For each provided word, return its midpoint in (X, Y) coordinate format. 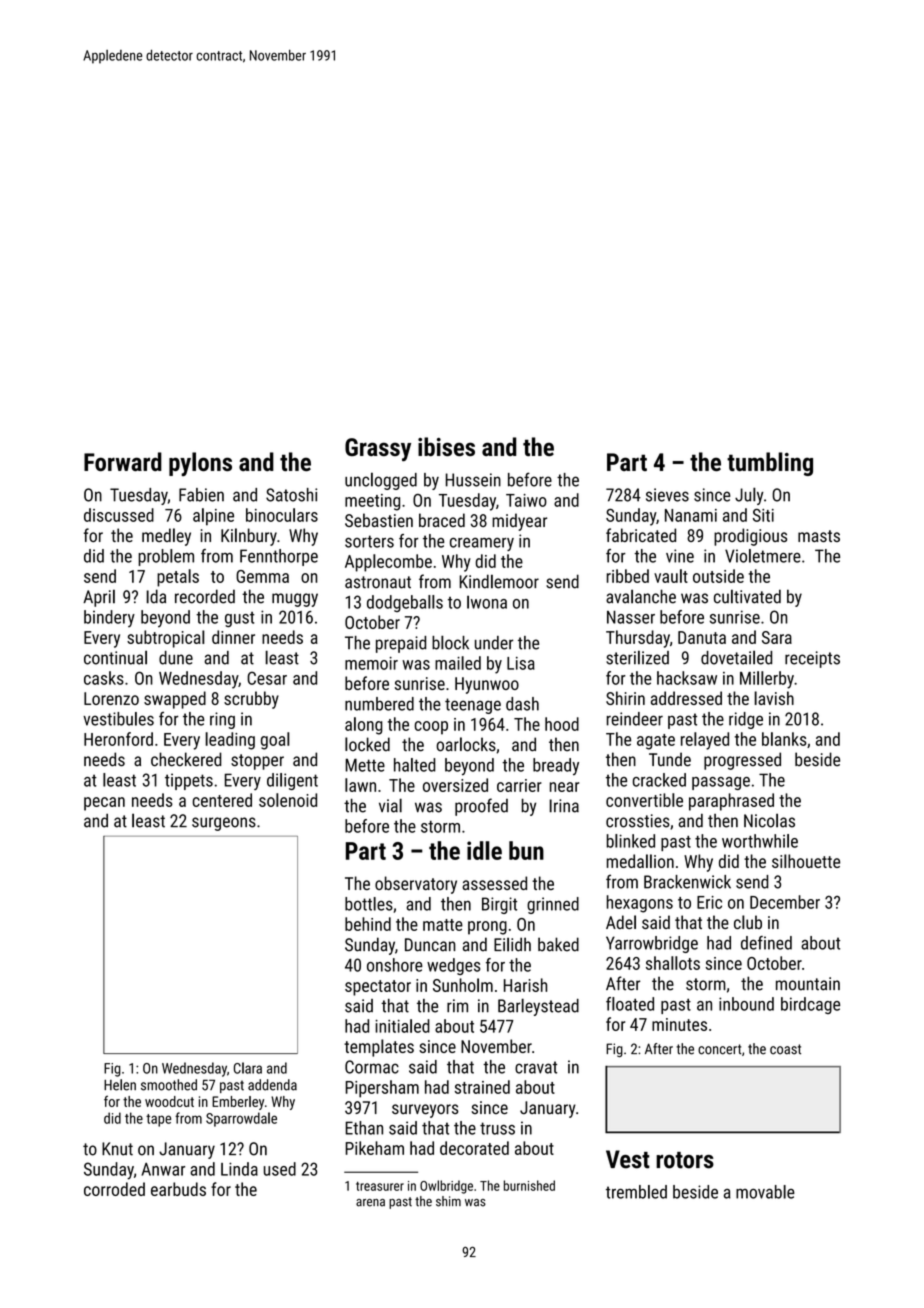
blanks (784, 739)
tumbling (770, 464)
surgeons (224, 824)
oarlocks (466, 744)
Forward (123, 461)
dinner (233, 637)
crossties (638, 821)
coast (785, 1049)
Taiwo (526, 500)
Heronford (118, 739)
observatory (416, 885)
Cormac (372, 1067)
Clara (248, 1068)
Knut (117, 1149)
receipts (812, 659)
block (450, 642)
